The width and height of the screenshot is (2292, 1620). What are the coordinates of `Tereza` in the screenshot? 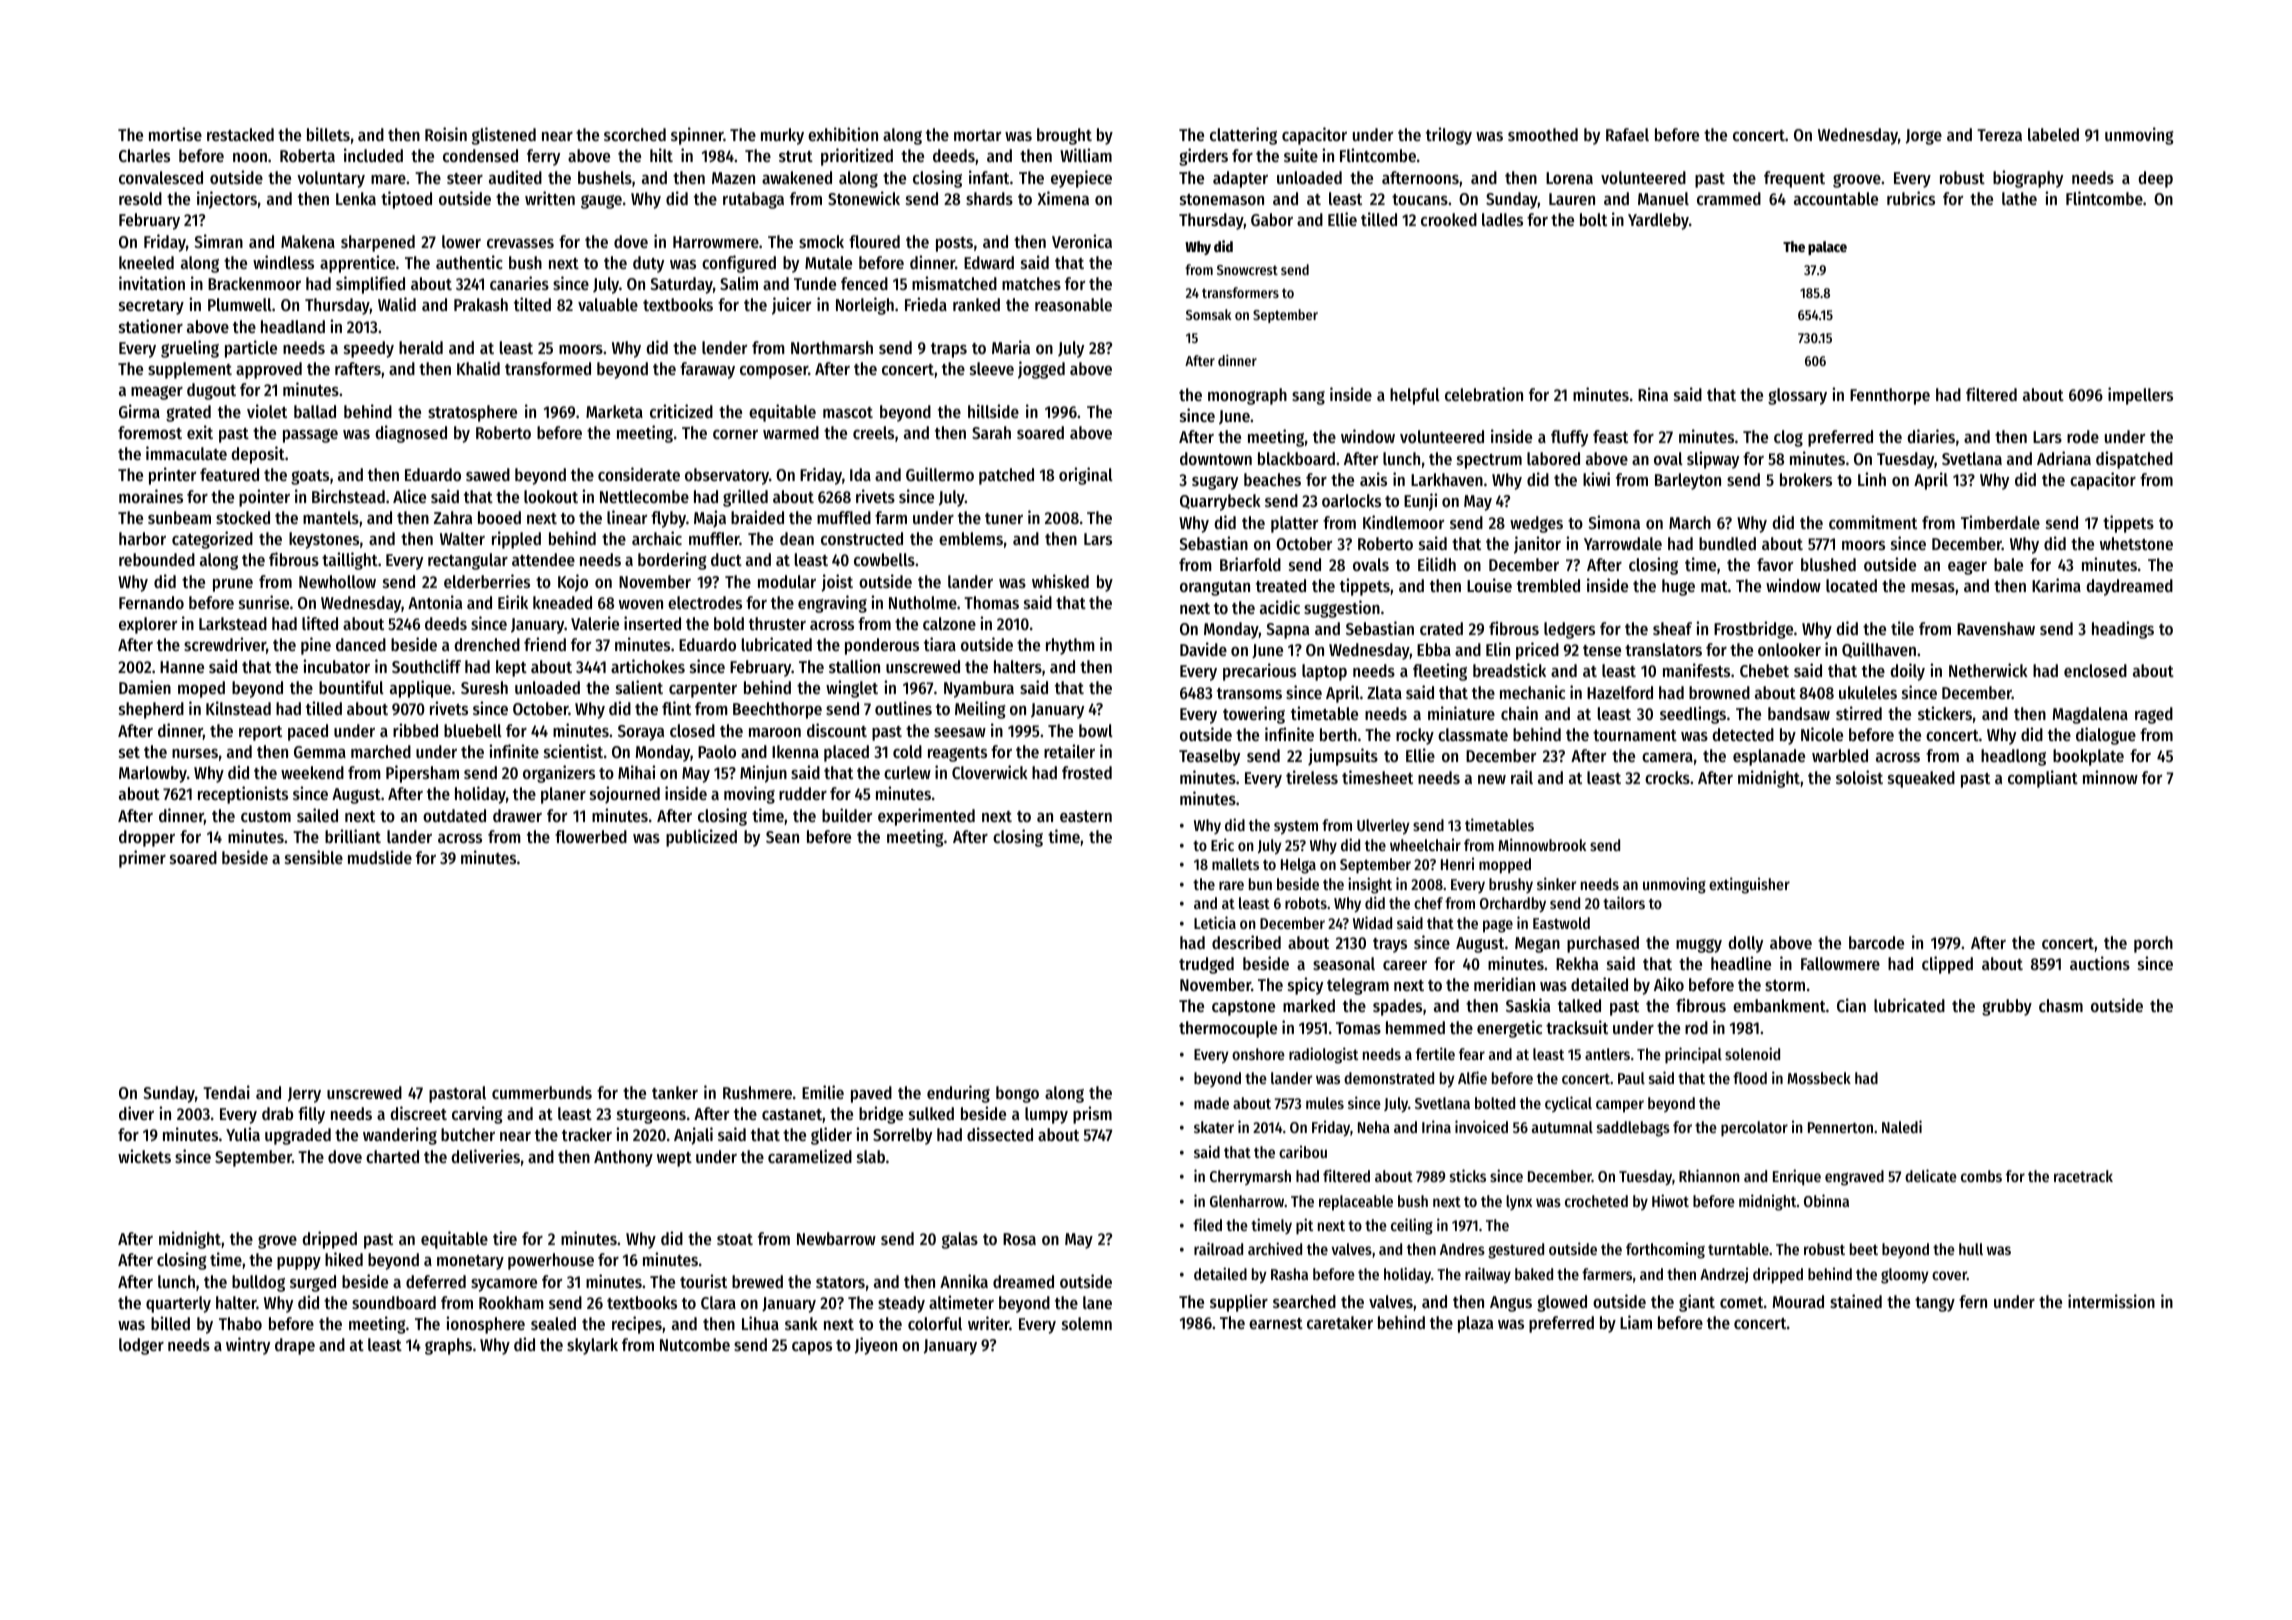 It's located at (1999, 135).
